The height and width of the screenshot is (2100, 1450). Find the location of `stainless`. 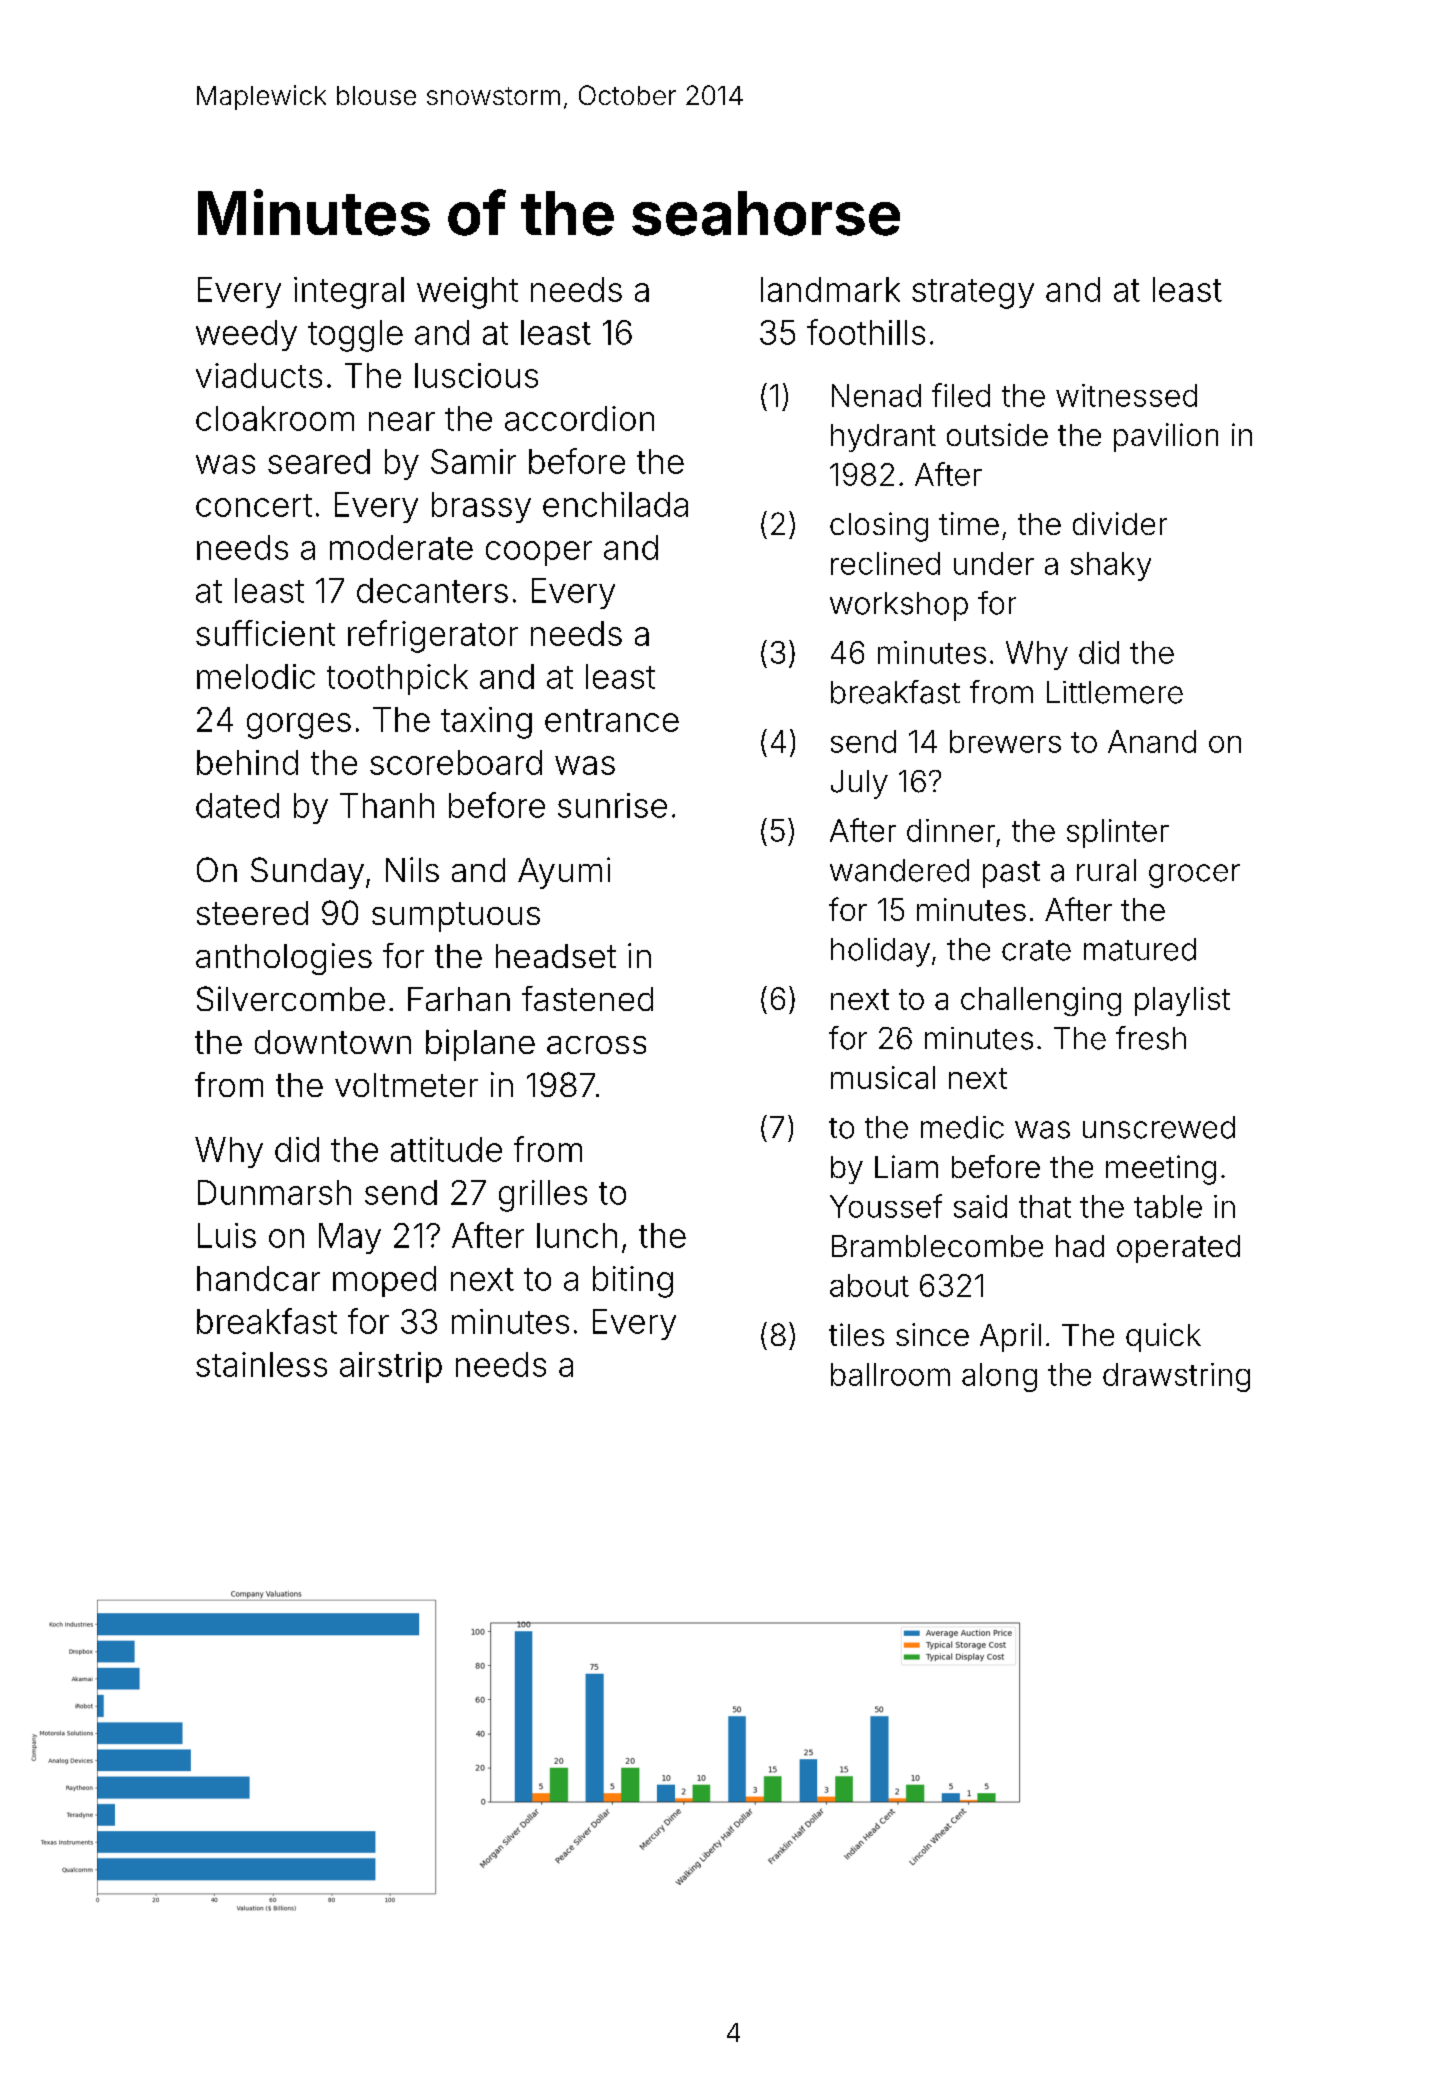

stainless is located at coordinates (261, 1364).
